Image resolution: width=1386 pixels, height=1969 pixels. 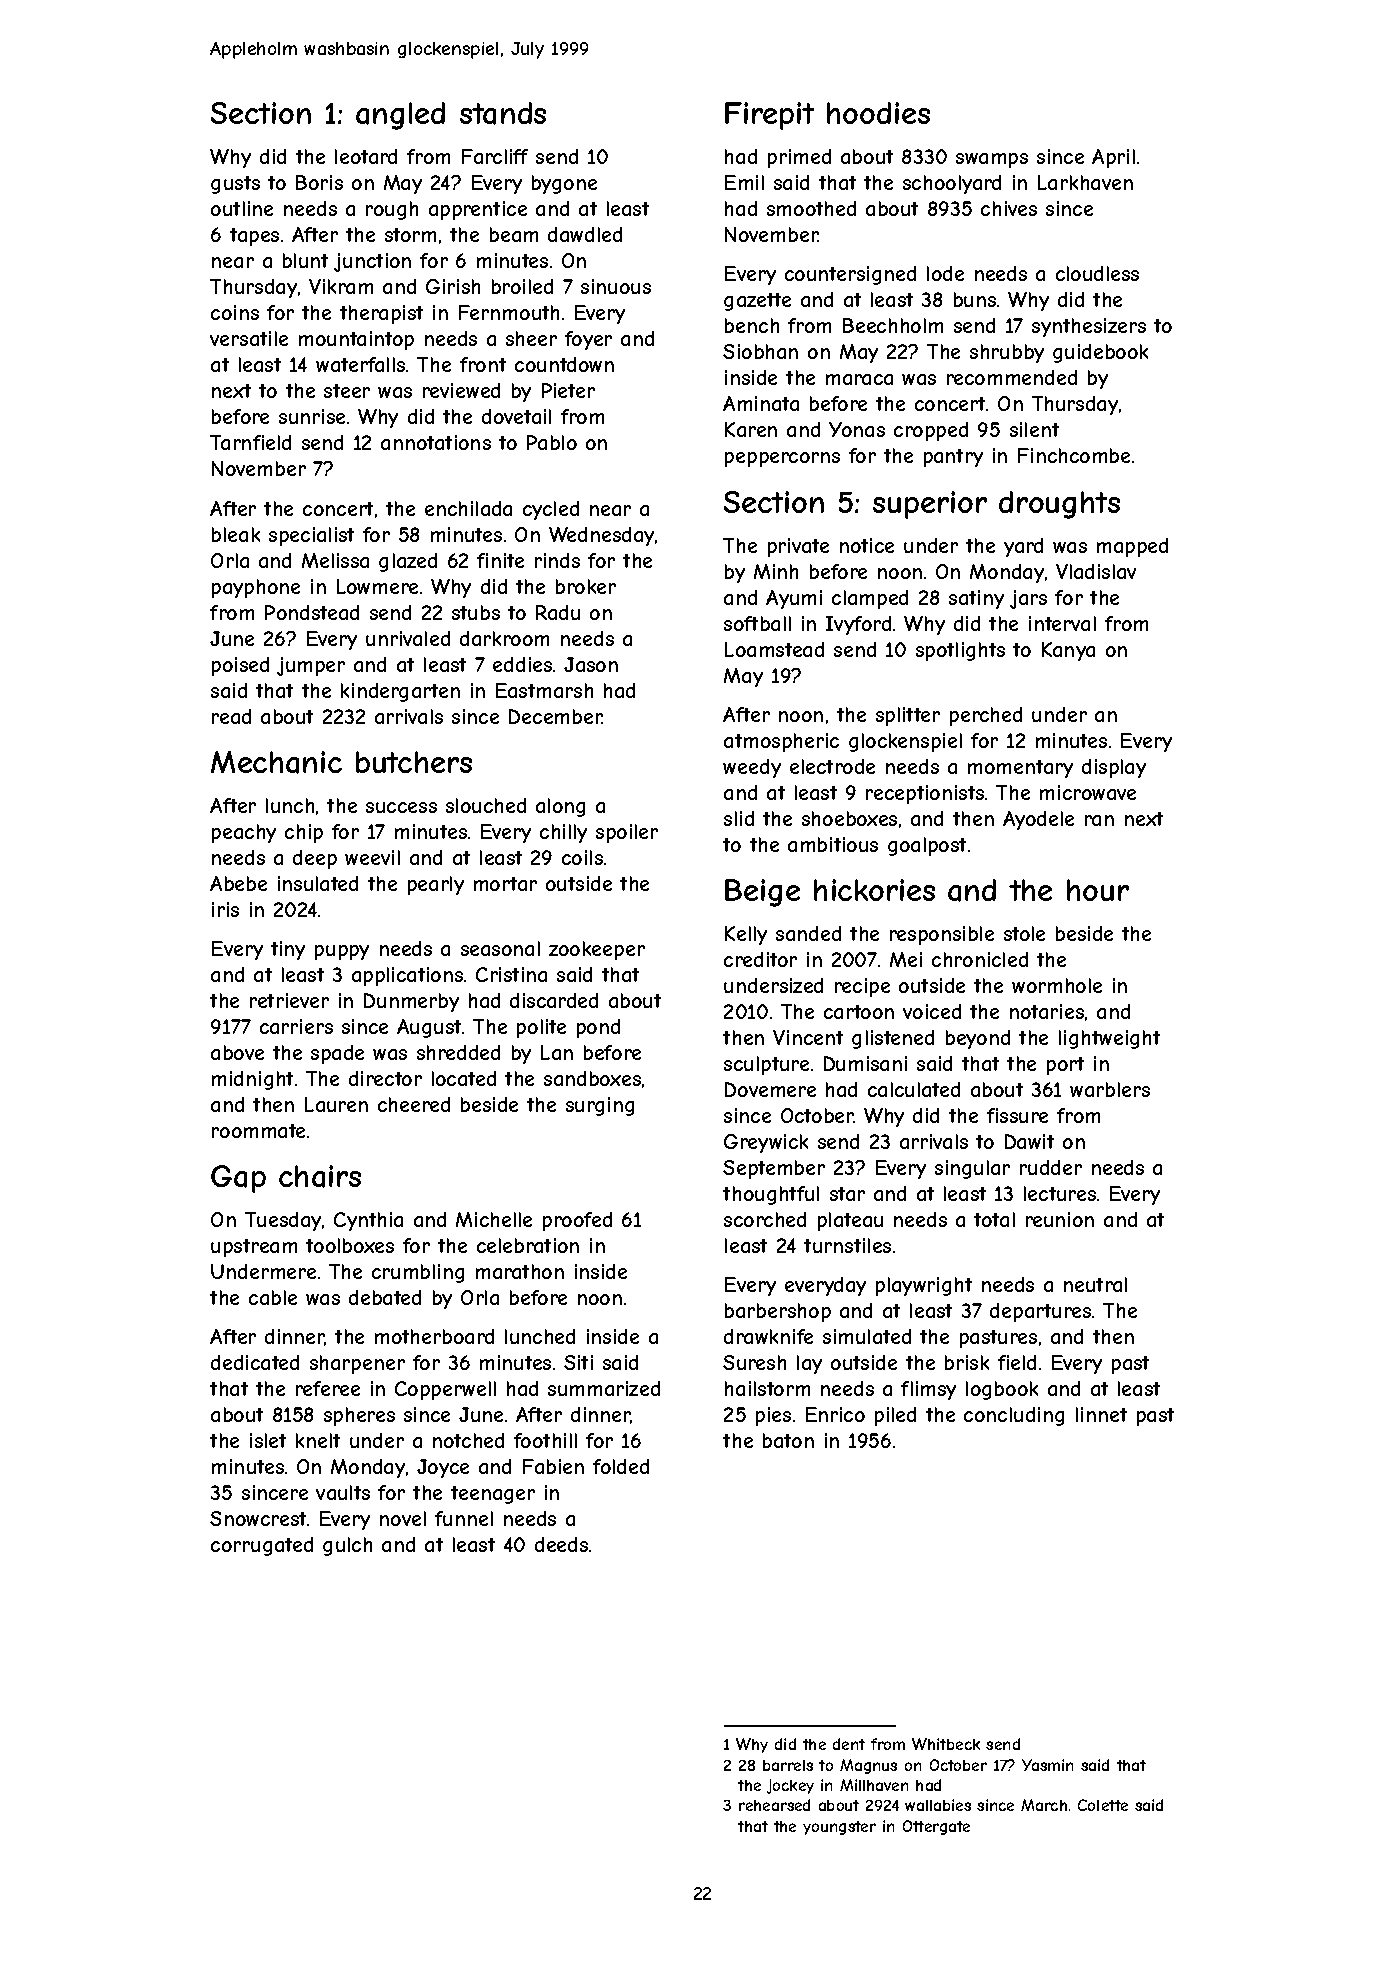 I want to click on angled, so click(x=400, y=116).
